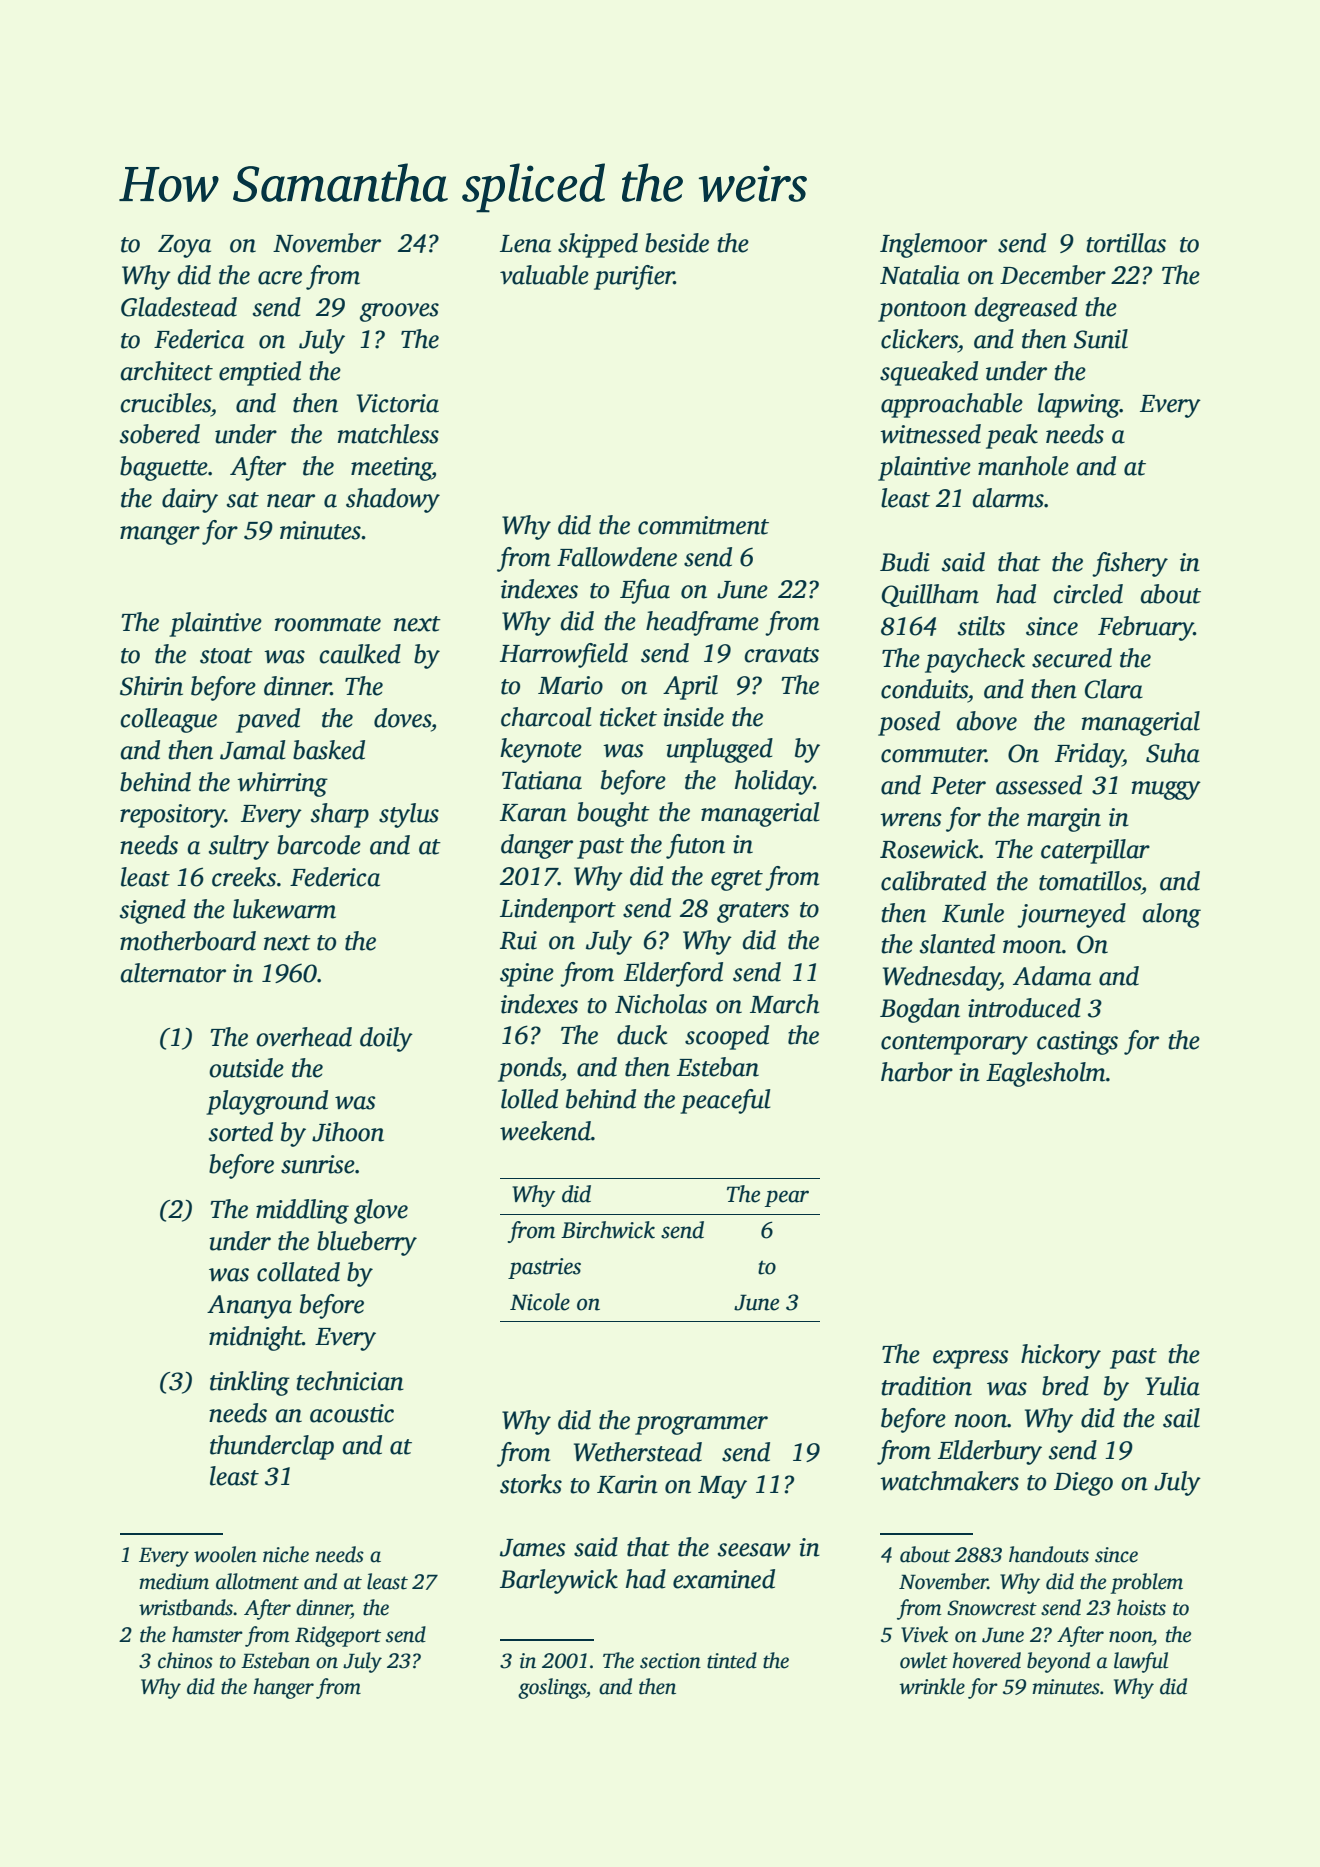 The width and height of the screenshot is (1320, 1867). What do you see at coordinates (701, 1425) in the screenshot?
I see `programmer` at bounding box center [701, 1425].
